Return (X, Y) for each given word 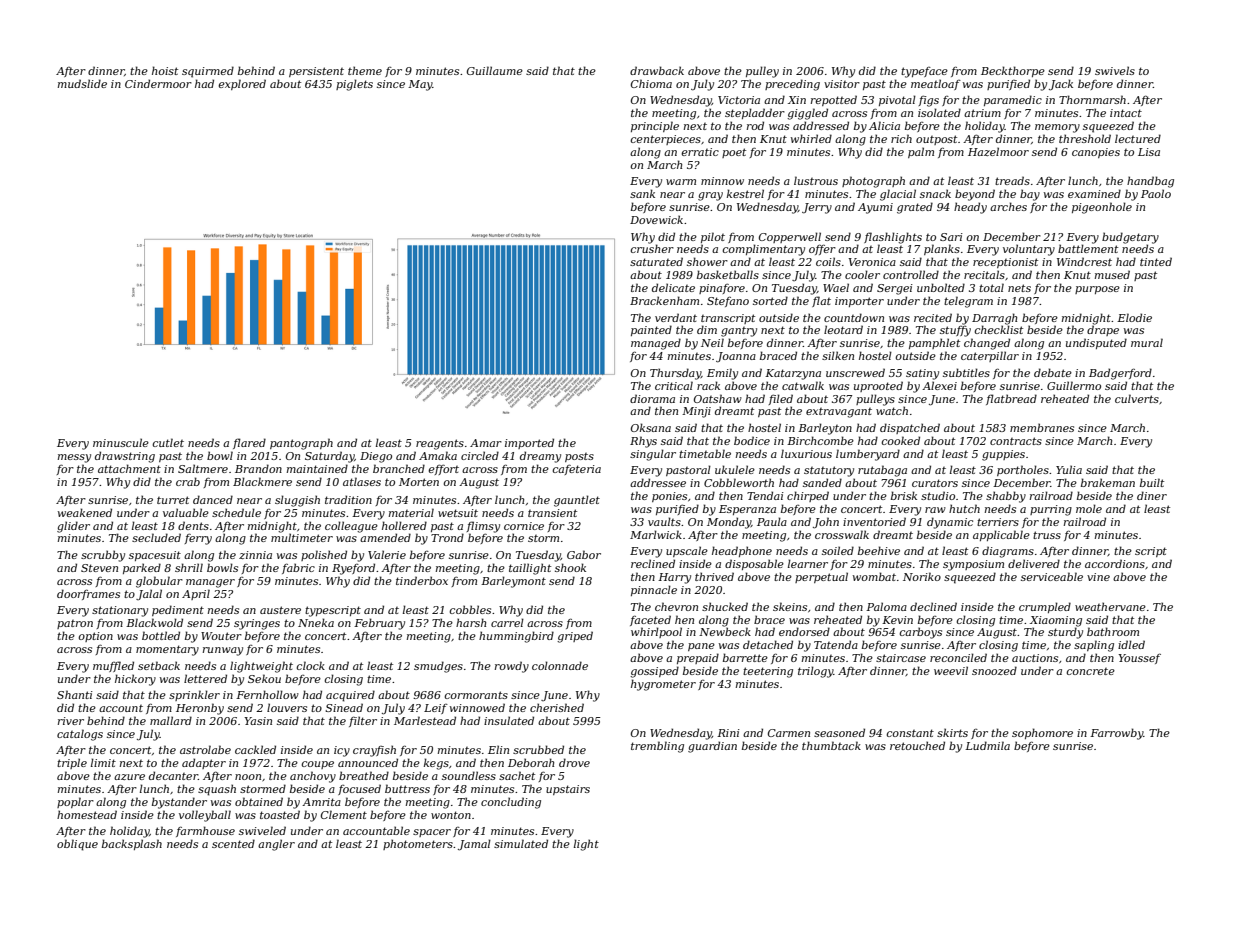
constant (910, 733)
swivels (1115, 70)
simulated (521, 843)
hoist (165, 70)
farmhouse (205, 831)
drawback (657, 70)
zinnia (255, 555)
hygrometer (663, 685)
